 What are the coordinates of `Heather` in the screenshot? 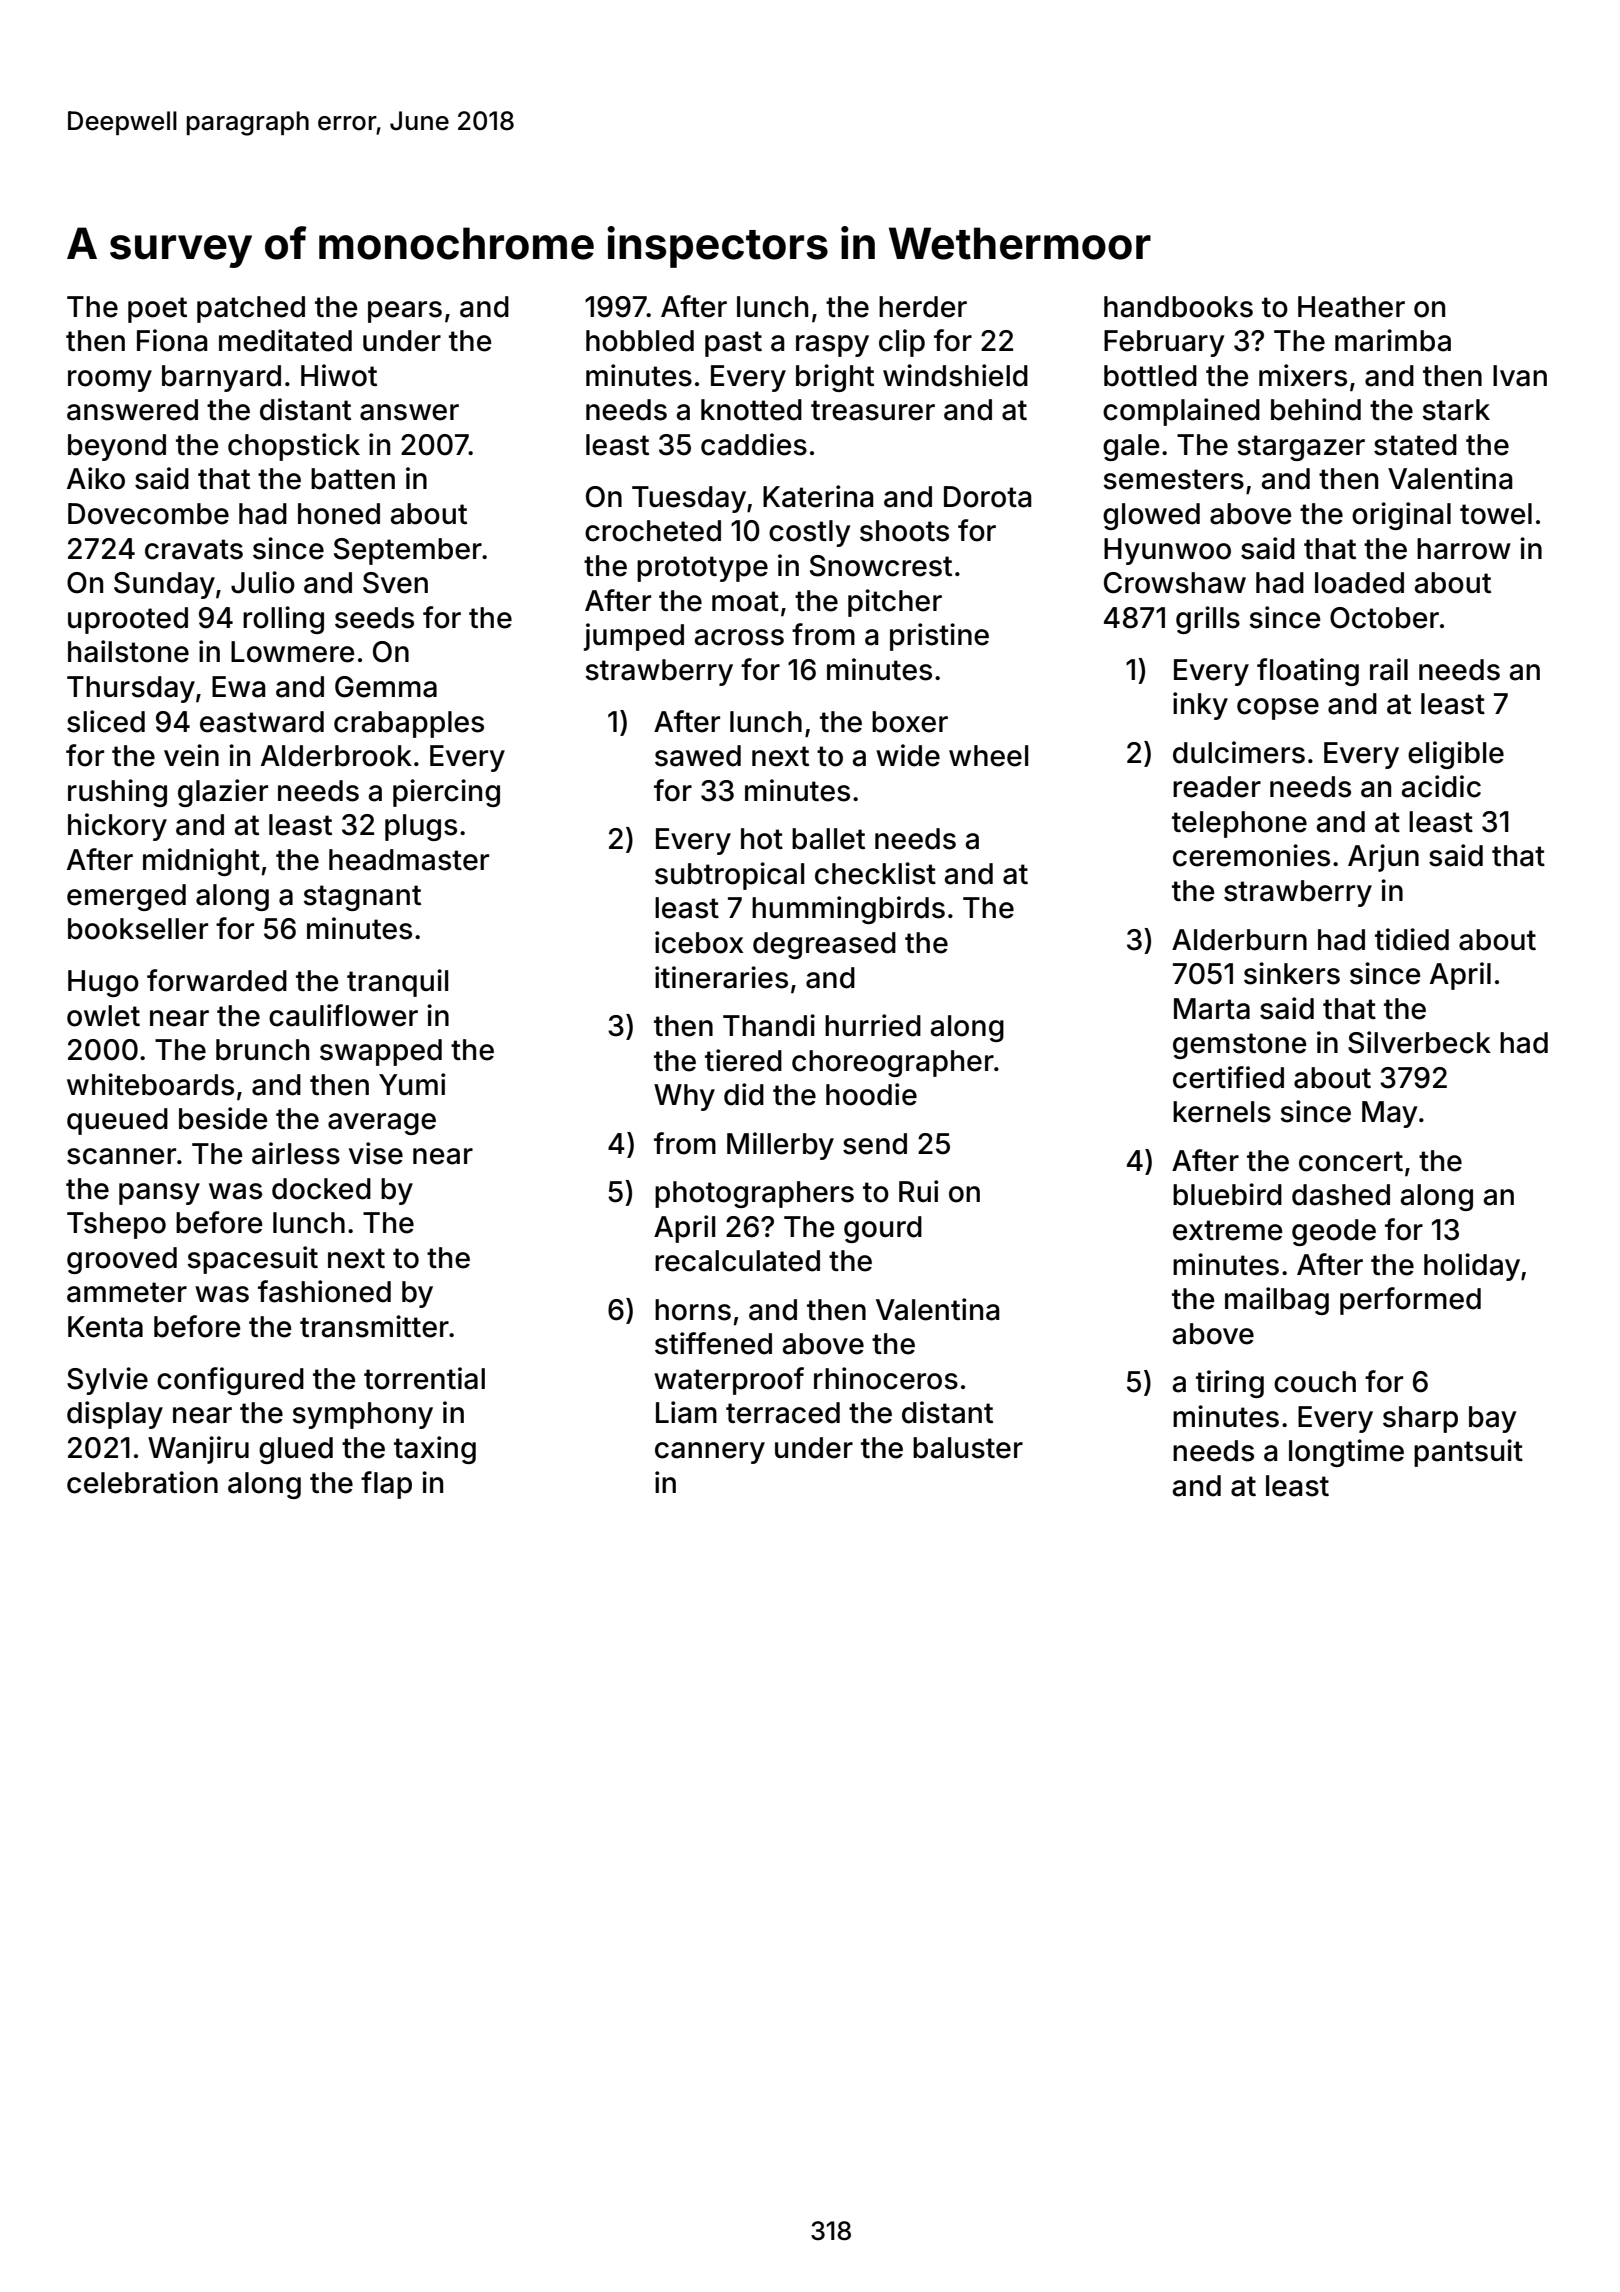 It's located at (1351, 307).
